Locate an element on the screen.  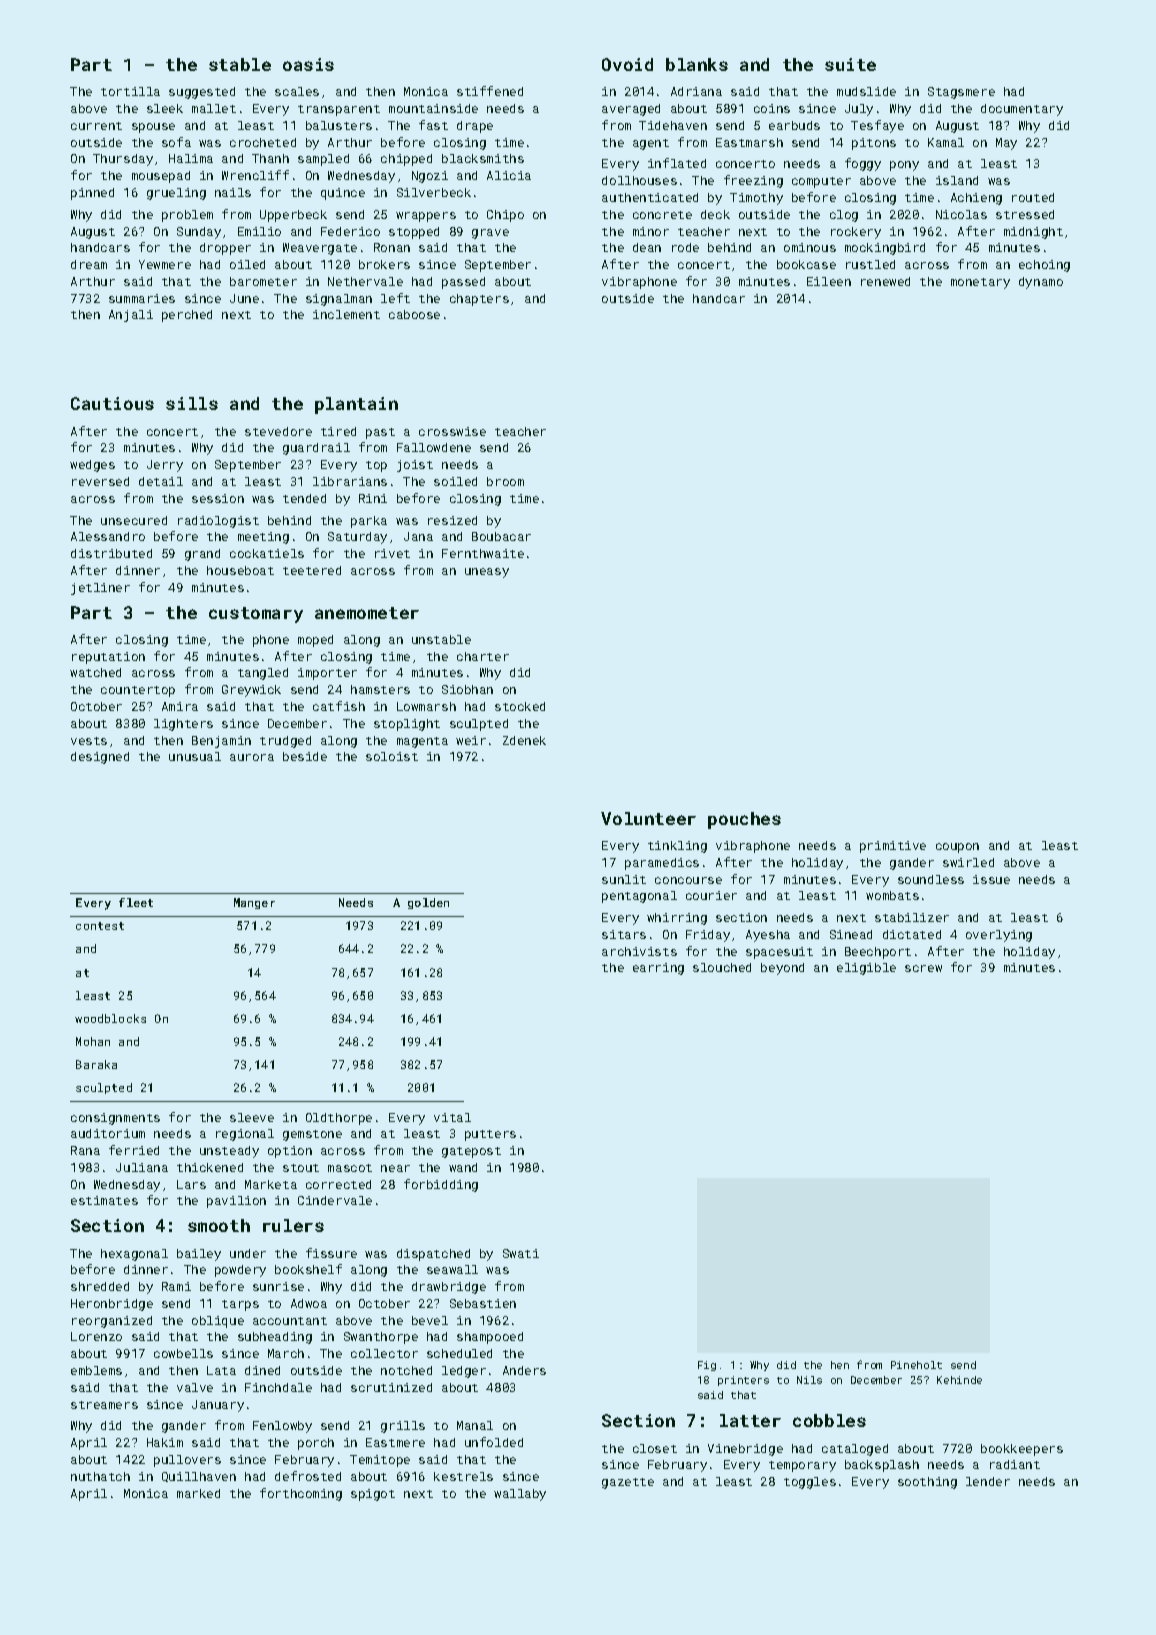
current is located at coordinates (96, 126).
